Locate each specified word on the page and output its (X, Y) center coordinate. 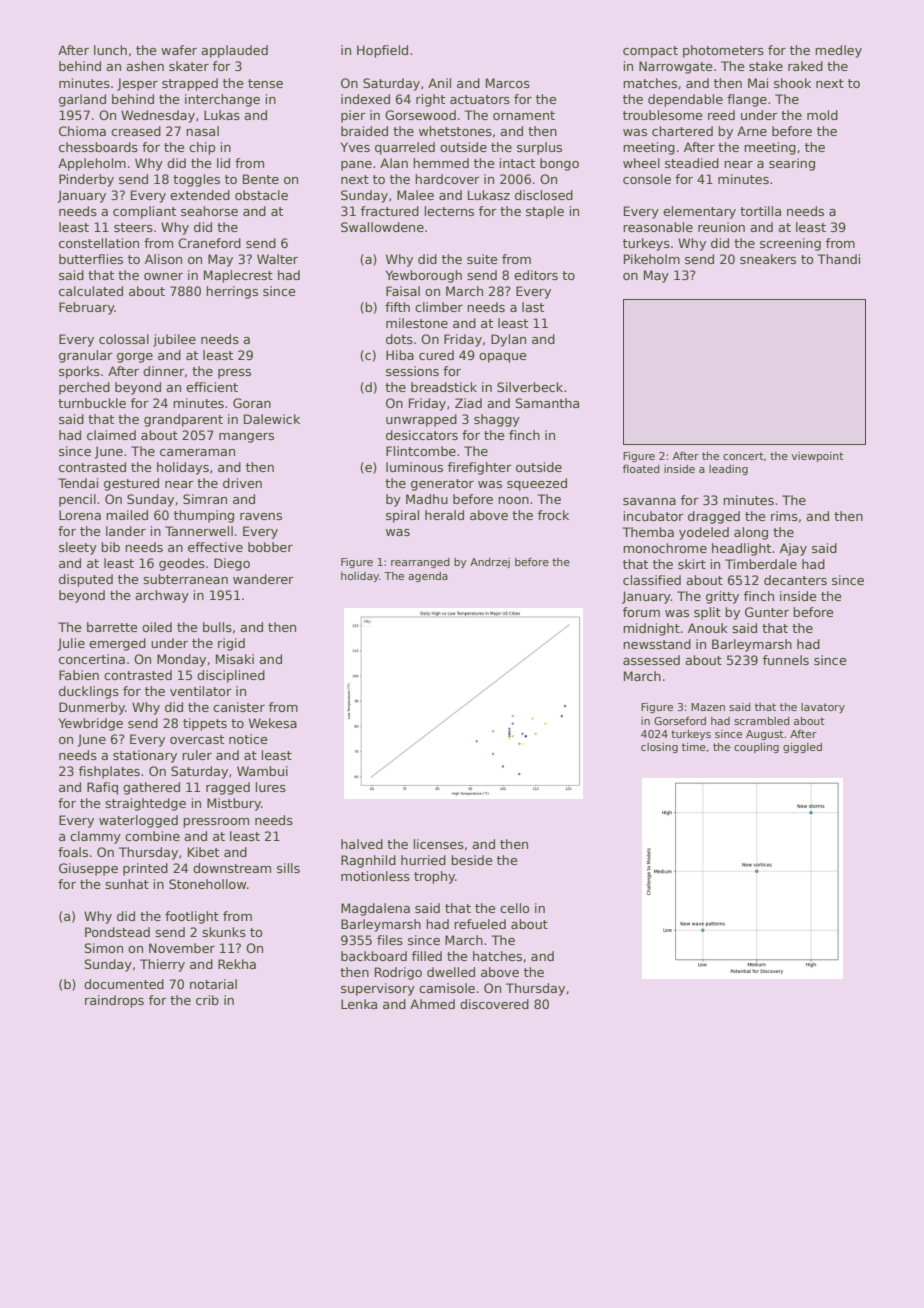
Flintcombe (421, 451)
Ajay (793, 549)
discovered (494, 1004)
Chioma (82, 131)
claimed (111, 435)
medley (838, 51)
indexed (365, 99)
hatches (497, 956)
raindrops (114, 1001)
